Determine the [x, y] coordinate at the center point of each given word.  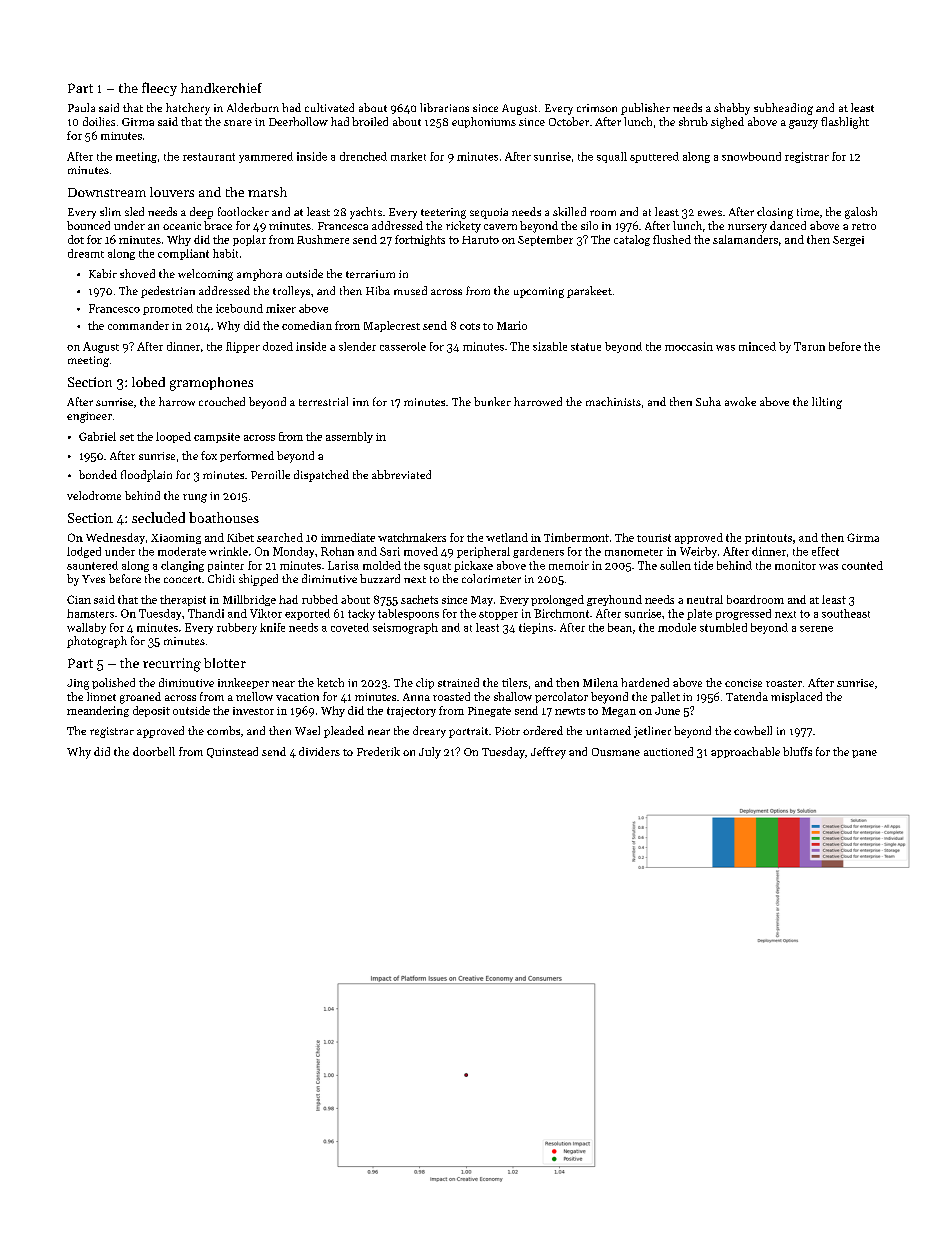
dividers [319, 751]
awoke [740, 401]
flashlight [845, 123]
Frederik [378, 751]
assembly [349, 437]
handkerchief [221, 88]
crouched [222, 401]
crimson [597, 108]
